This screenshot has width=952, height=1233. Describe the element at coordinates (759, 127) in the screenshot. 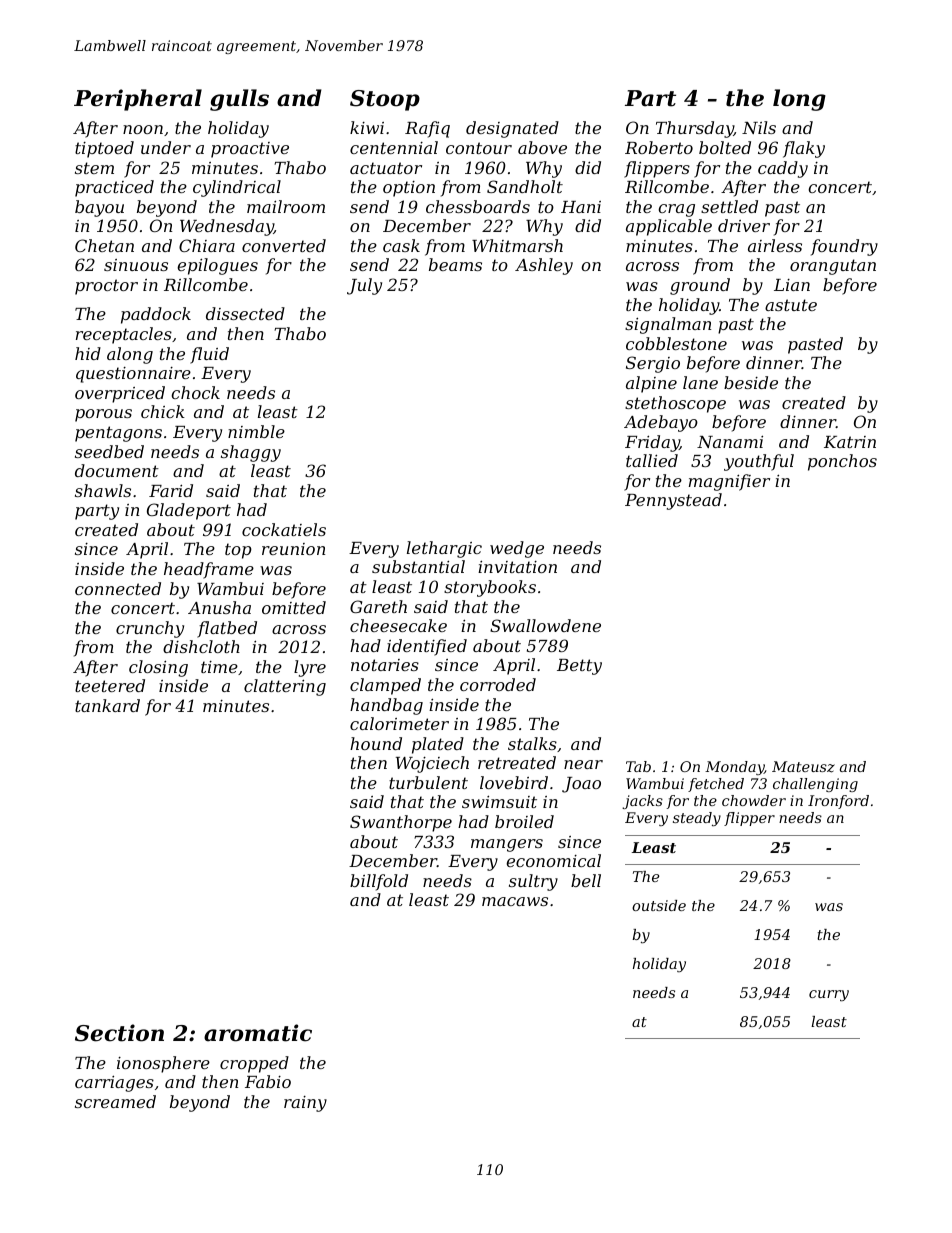

I see `Nils` at that location.
